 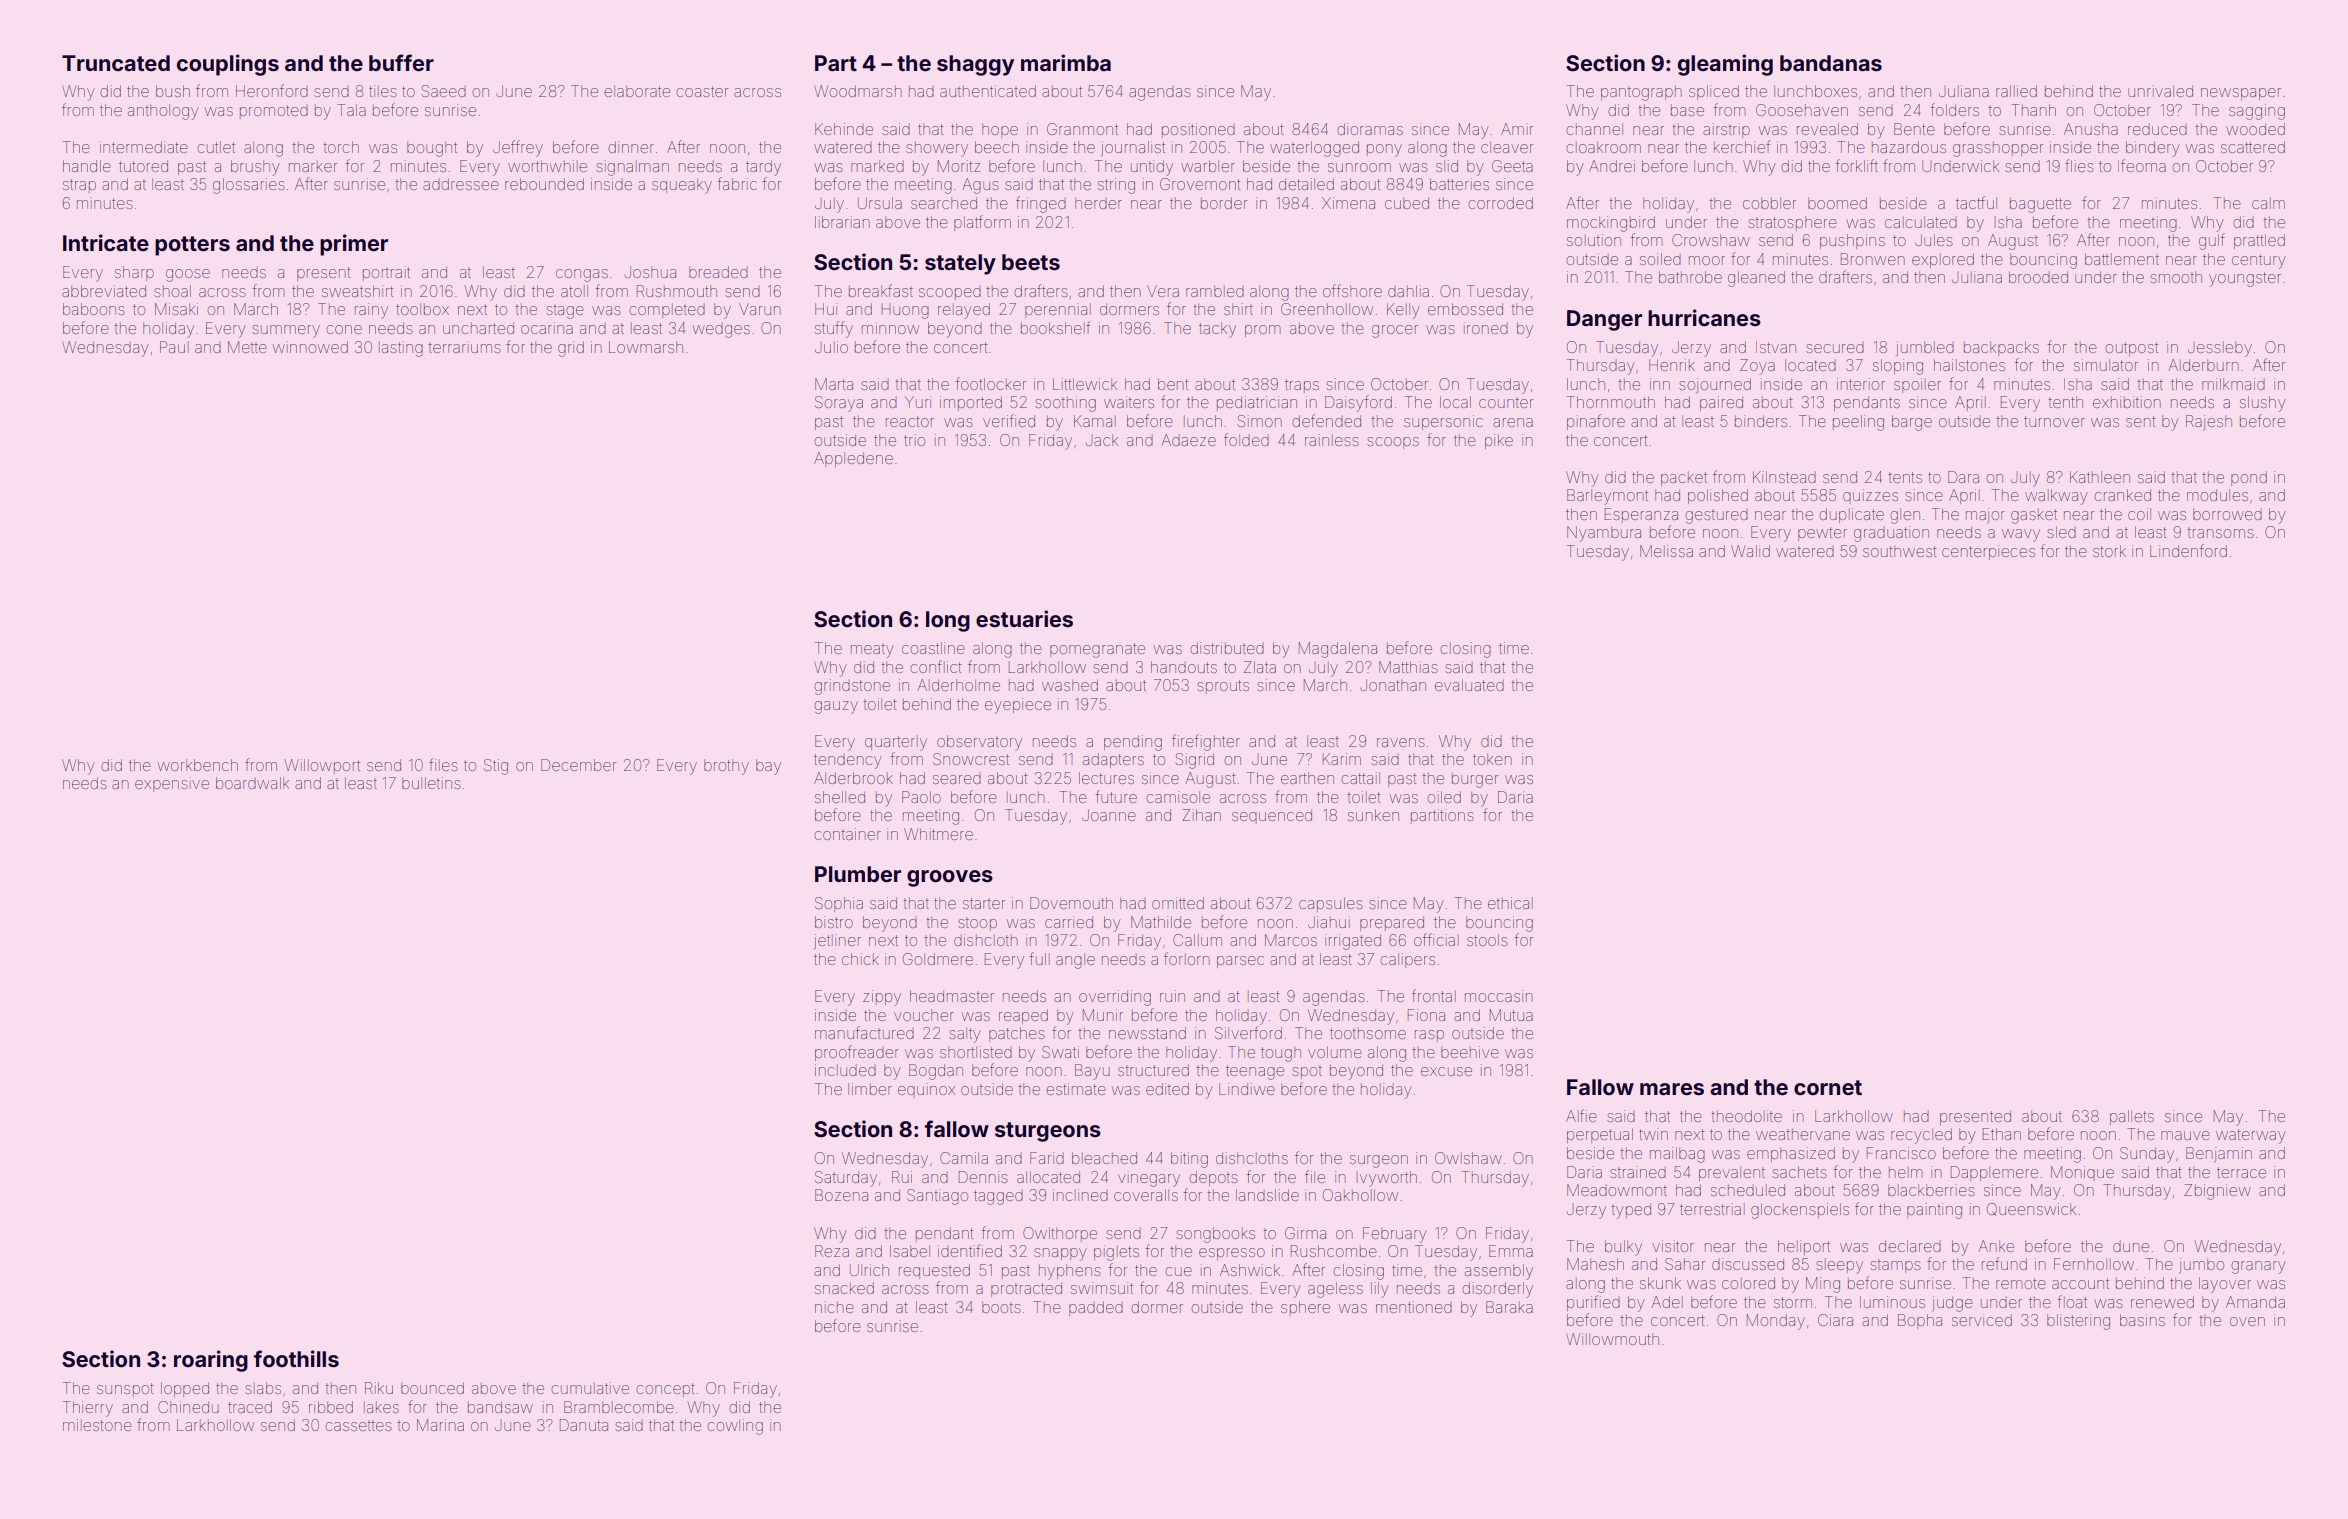 I want to click on Adaeze, so click(x=1189, y=440).
